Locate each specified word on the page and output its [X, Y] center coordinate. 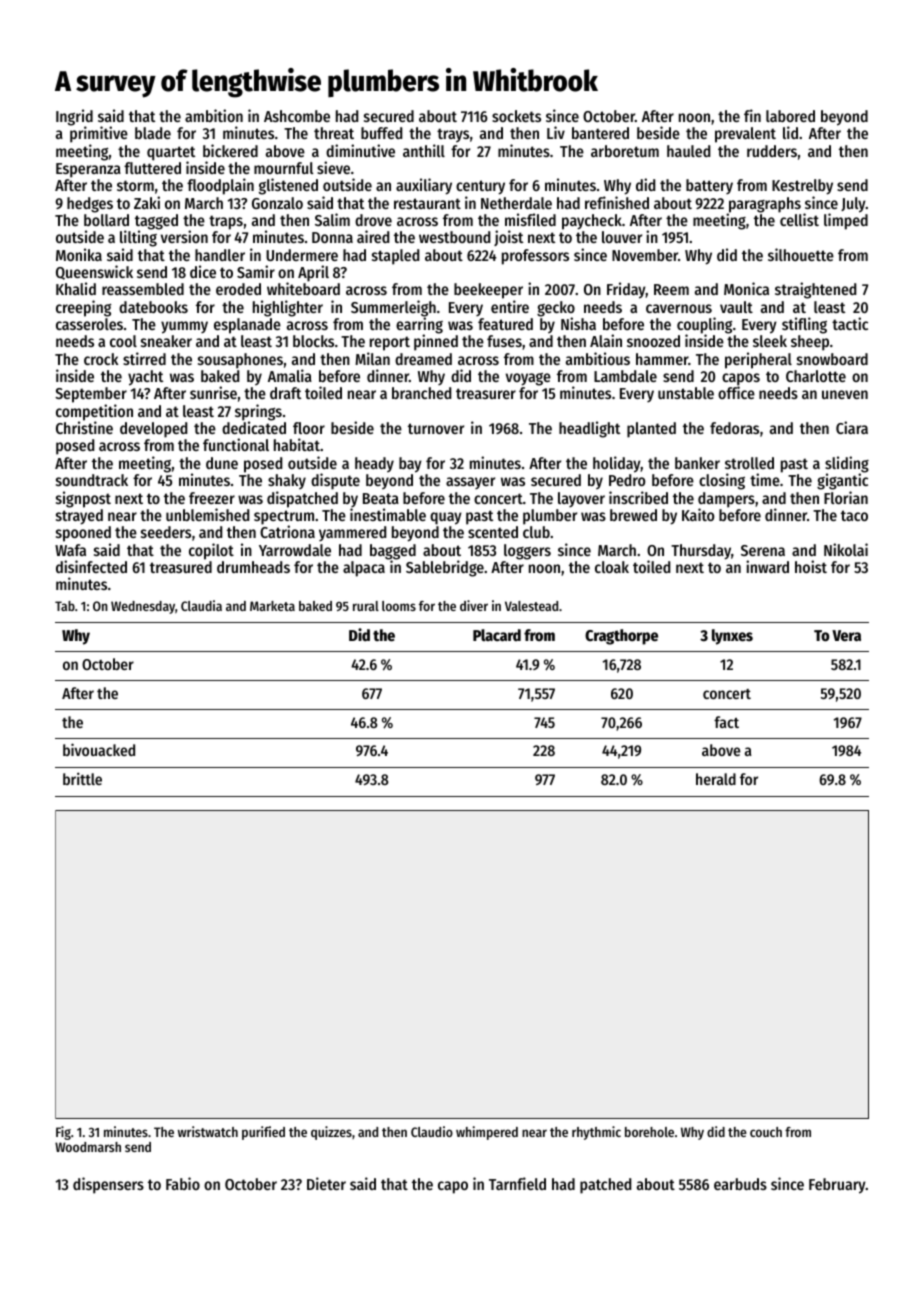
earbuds [740, 1184]
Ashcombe [297, 116]
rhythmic [596, 1133]
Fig [63, 1133]
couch [766, 1132]
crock [101, 359]
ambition [214, 115]
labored [790, 116]
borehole [649, 1132]
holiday [617, 464]
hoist [811, 566]
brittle [82, 778]
